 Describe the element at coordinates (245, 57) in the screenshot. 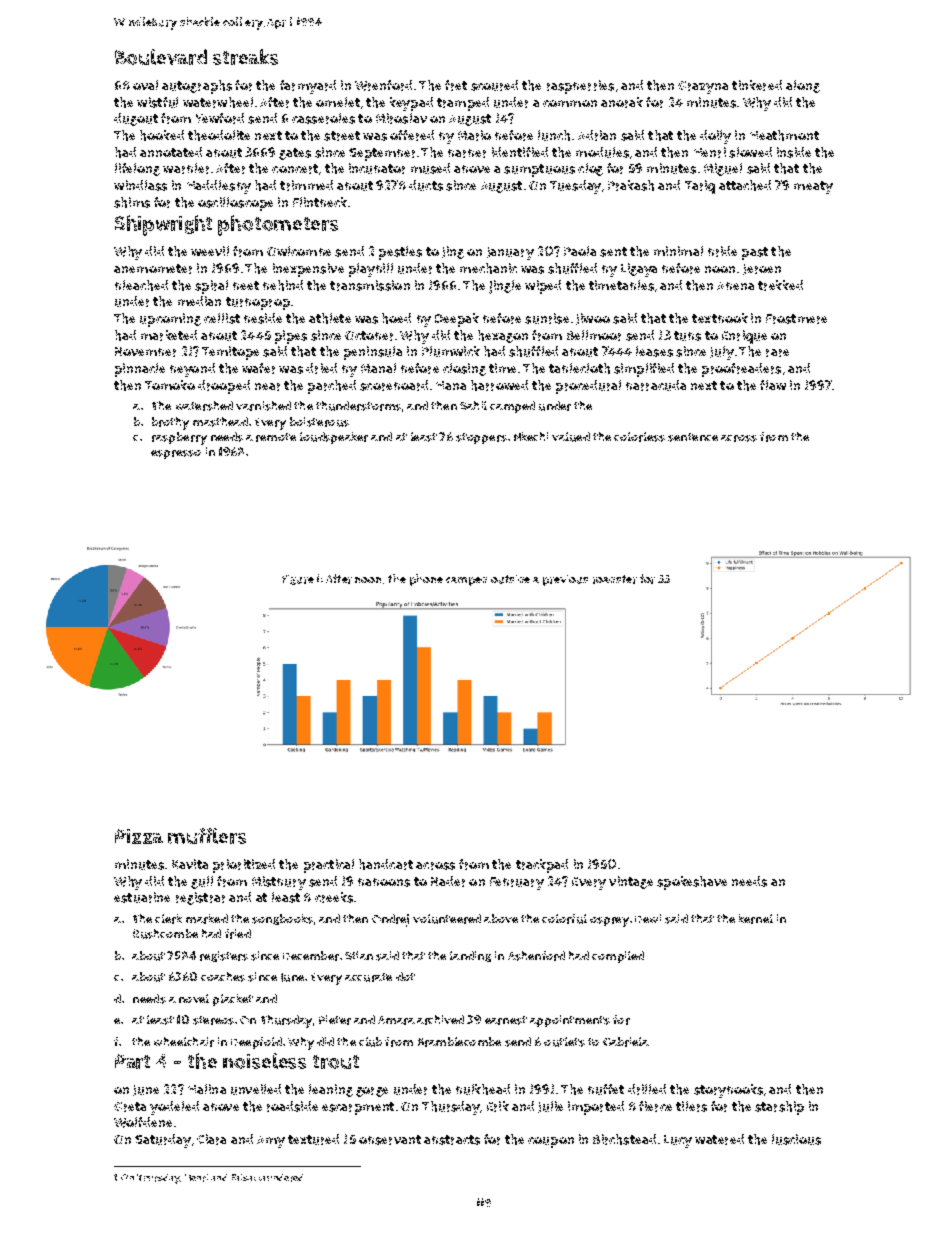

I see `streaks` at that location.
